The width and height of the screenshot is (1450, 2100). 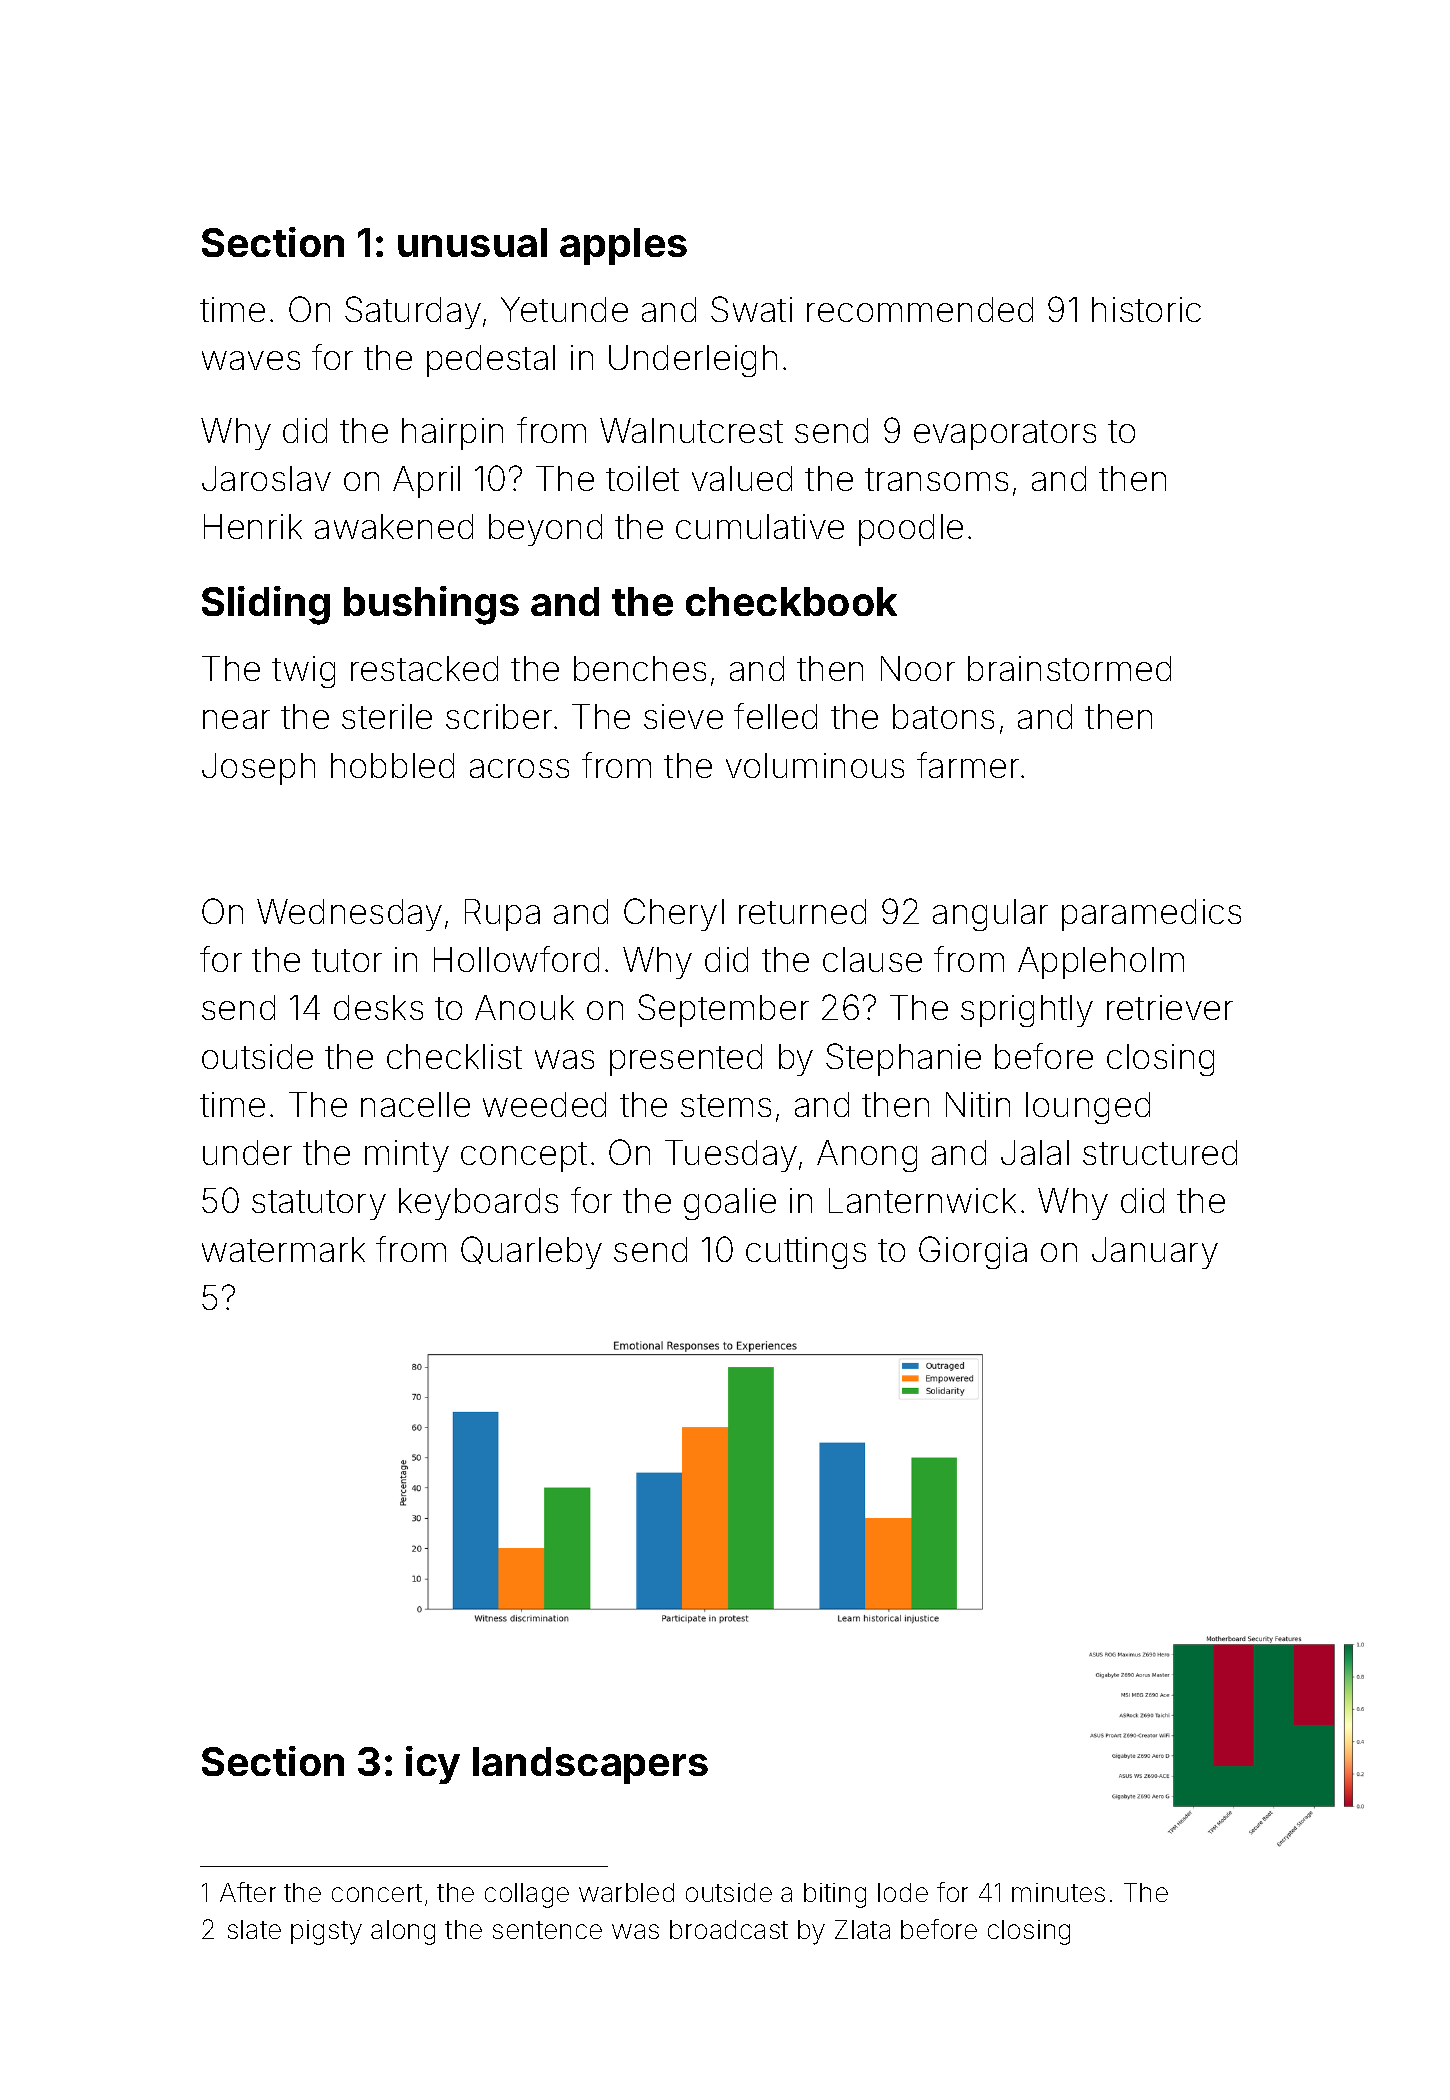 I want to click on apples, so click(x=623, y=246).
